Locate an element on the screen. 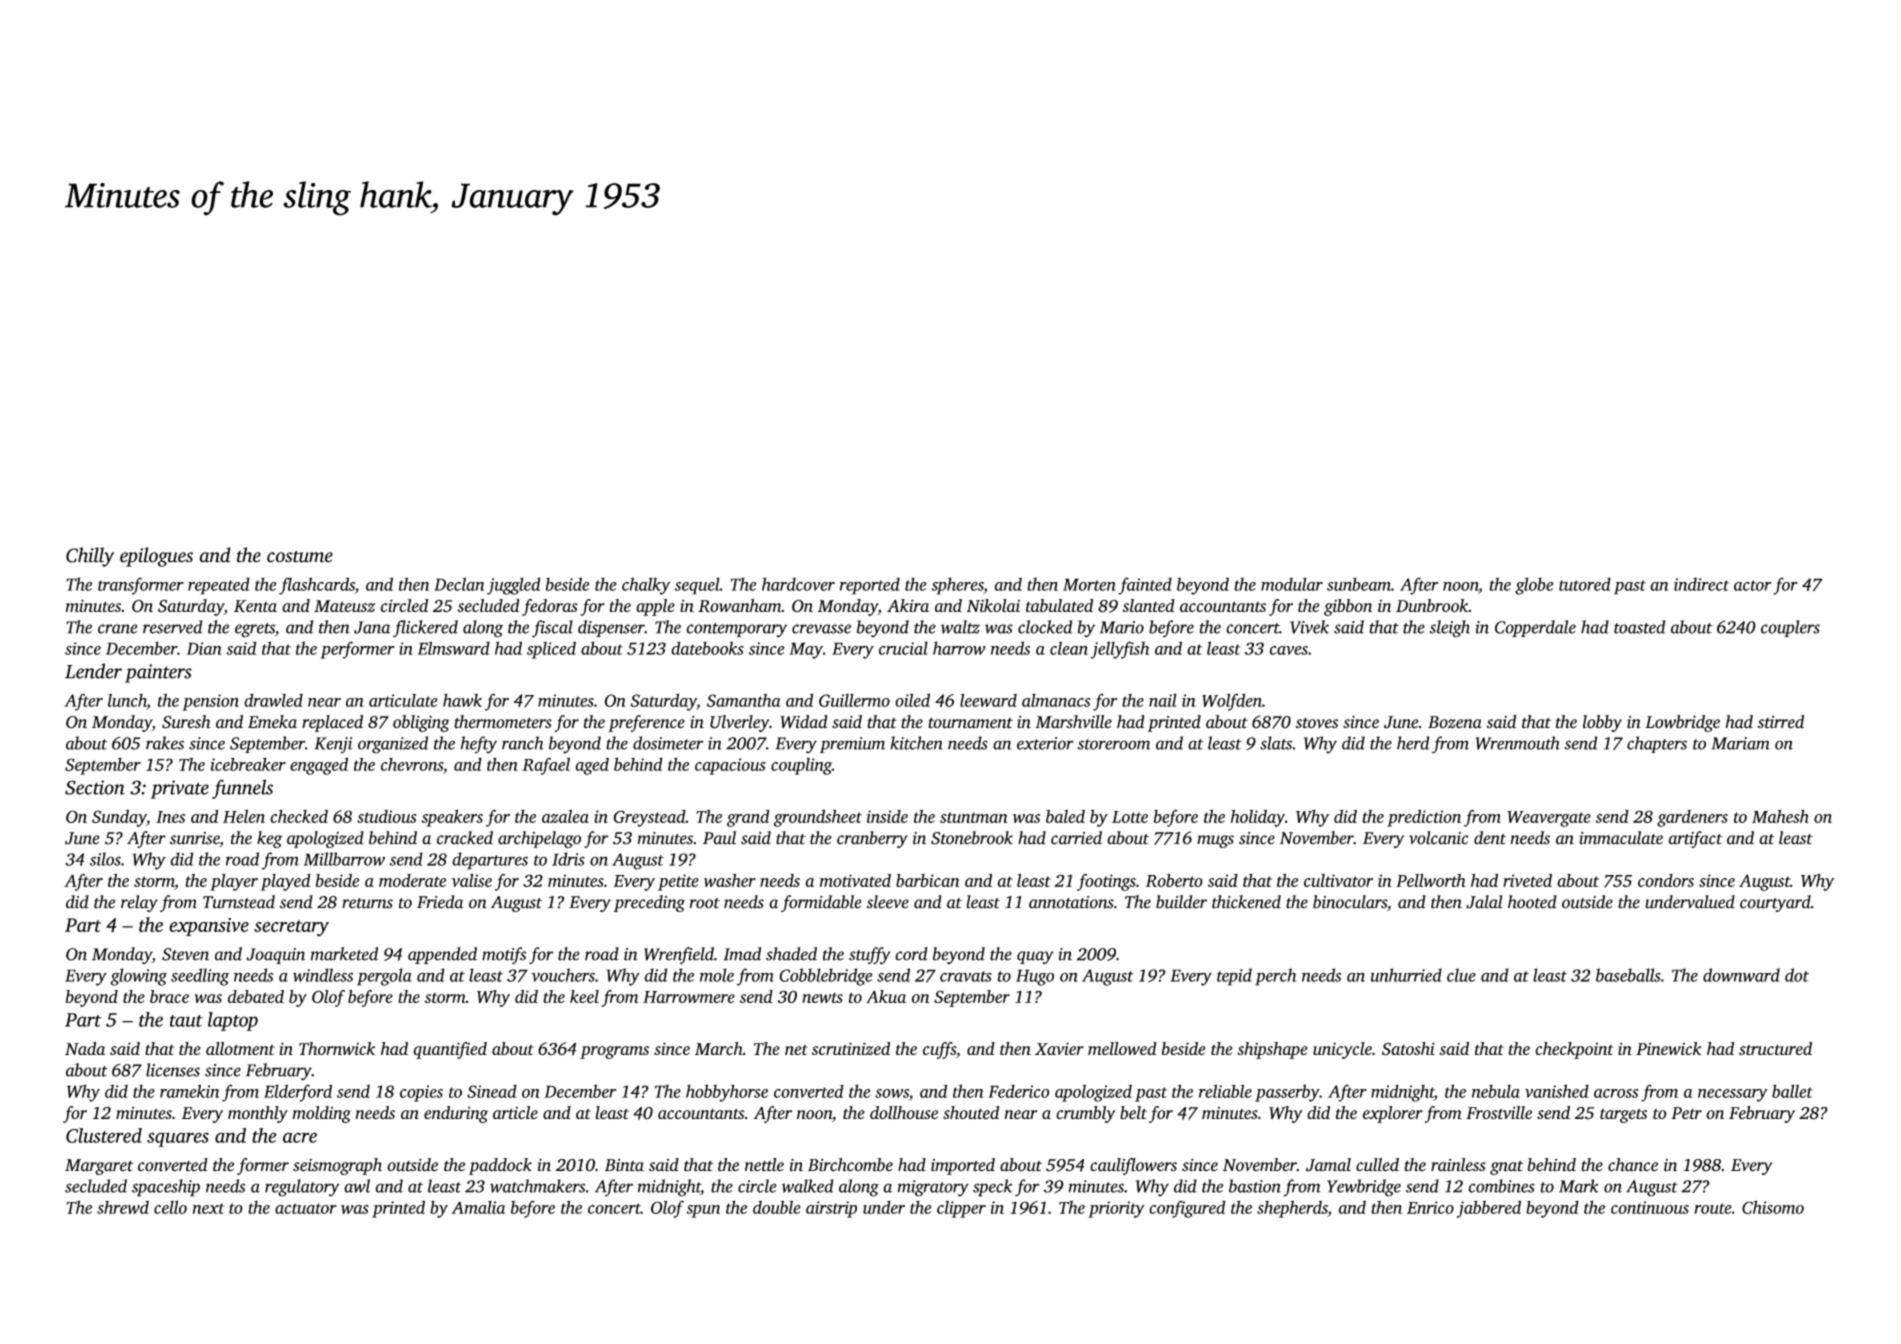 The image size is (1901, 1344). tabulated is located at coordinates (1059, 605).
